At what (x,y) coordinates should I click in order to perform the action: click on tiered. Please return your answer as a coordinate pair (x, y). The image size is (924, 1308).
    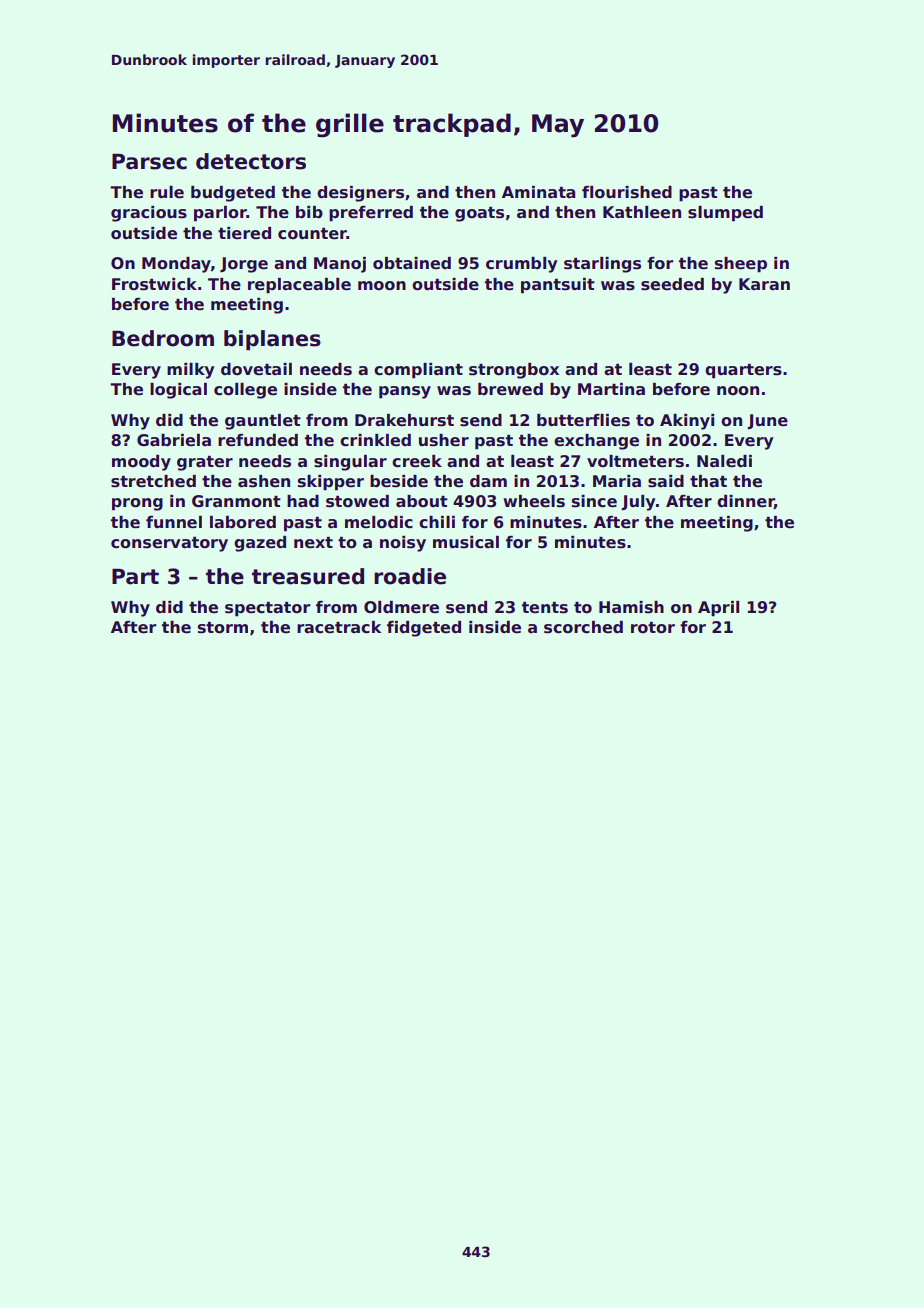
    Looking at the image, I should click on (244, 233).
